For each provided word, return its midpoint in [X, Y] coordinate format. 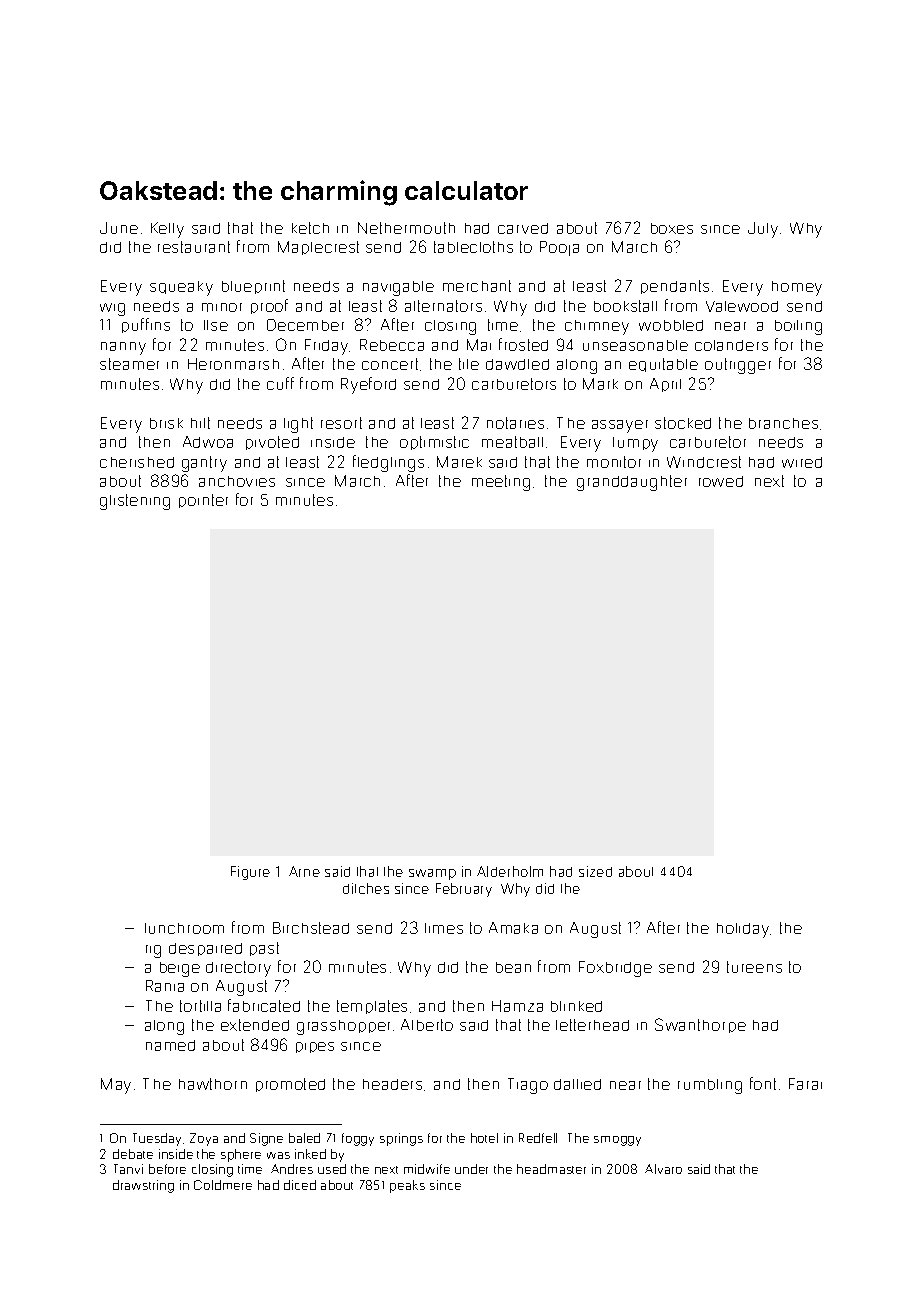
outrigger [738, 366]
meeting [501, 483]
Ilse [216, 325]
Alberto [427, 1025]
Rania [165, 986]
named [170, 1045]
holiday [743, 930]
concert [390, 364]
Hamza [517, 1006]
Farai [805, 1084]
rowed [721, 481]
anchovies [237, 481]
